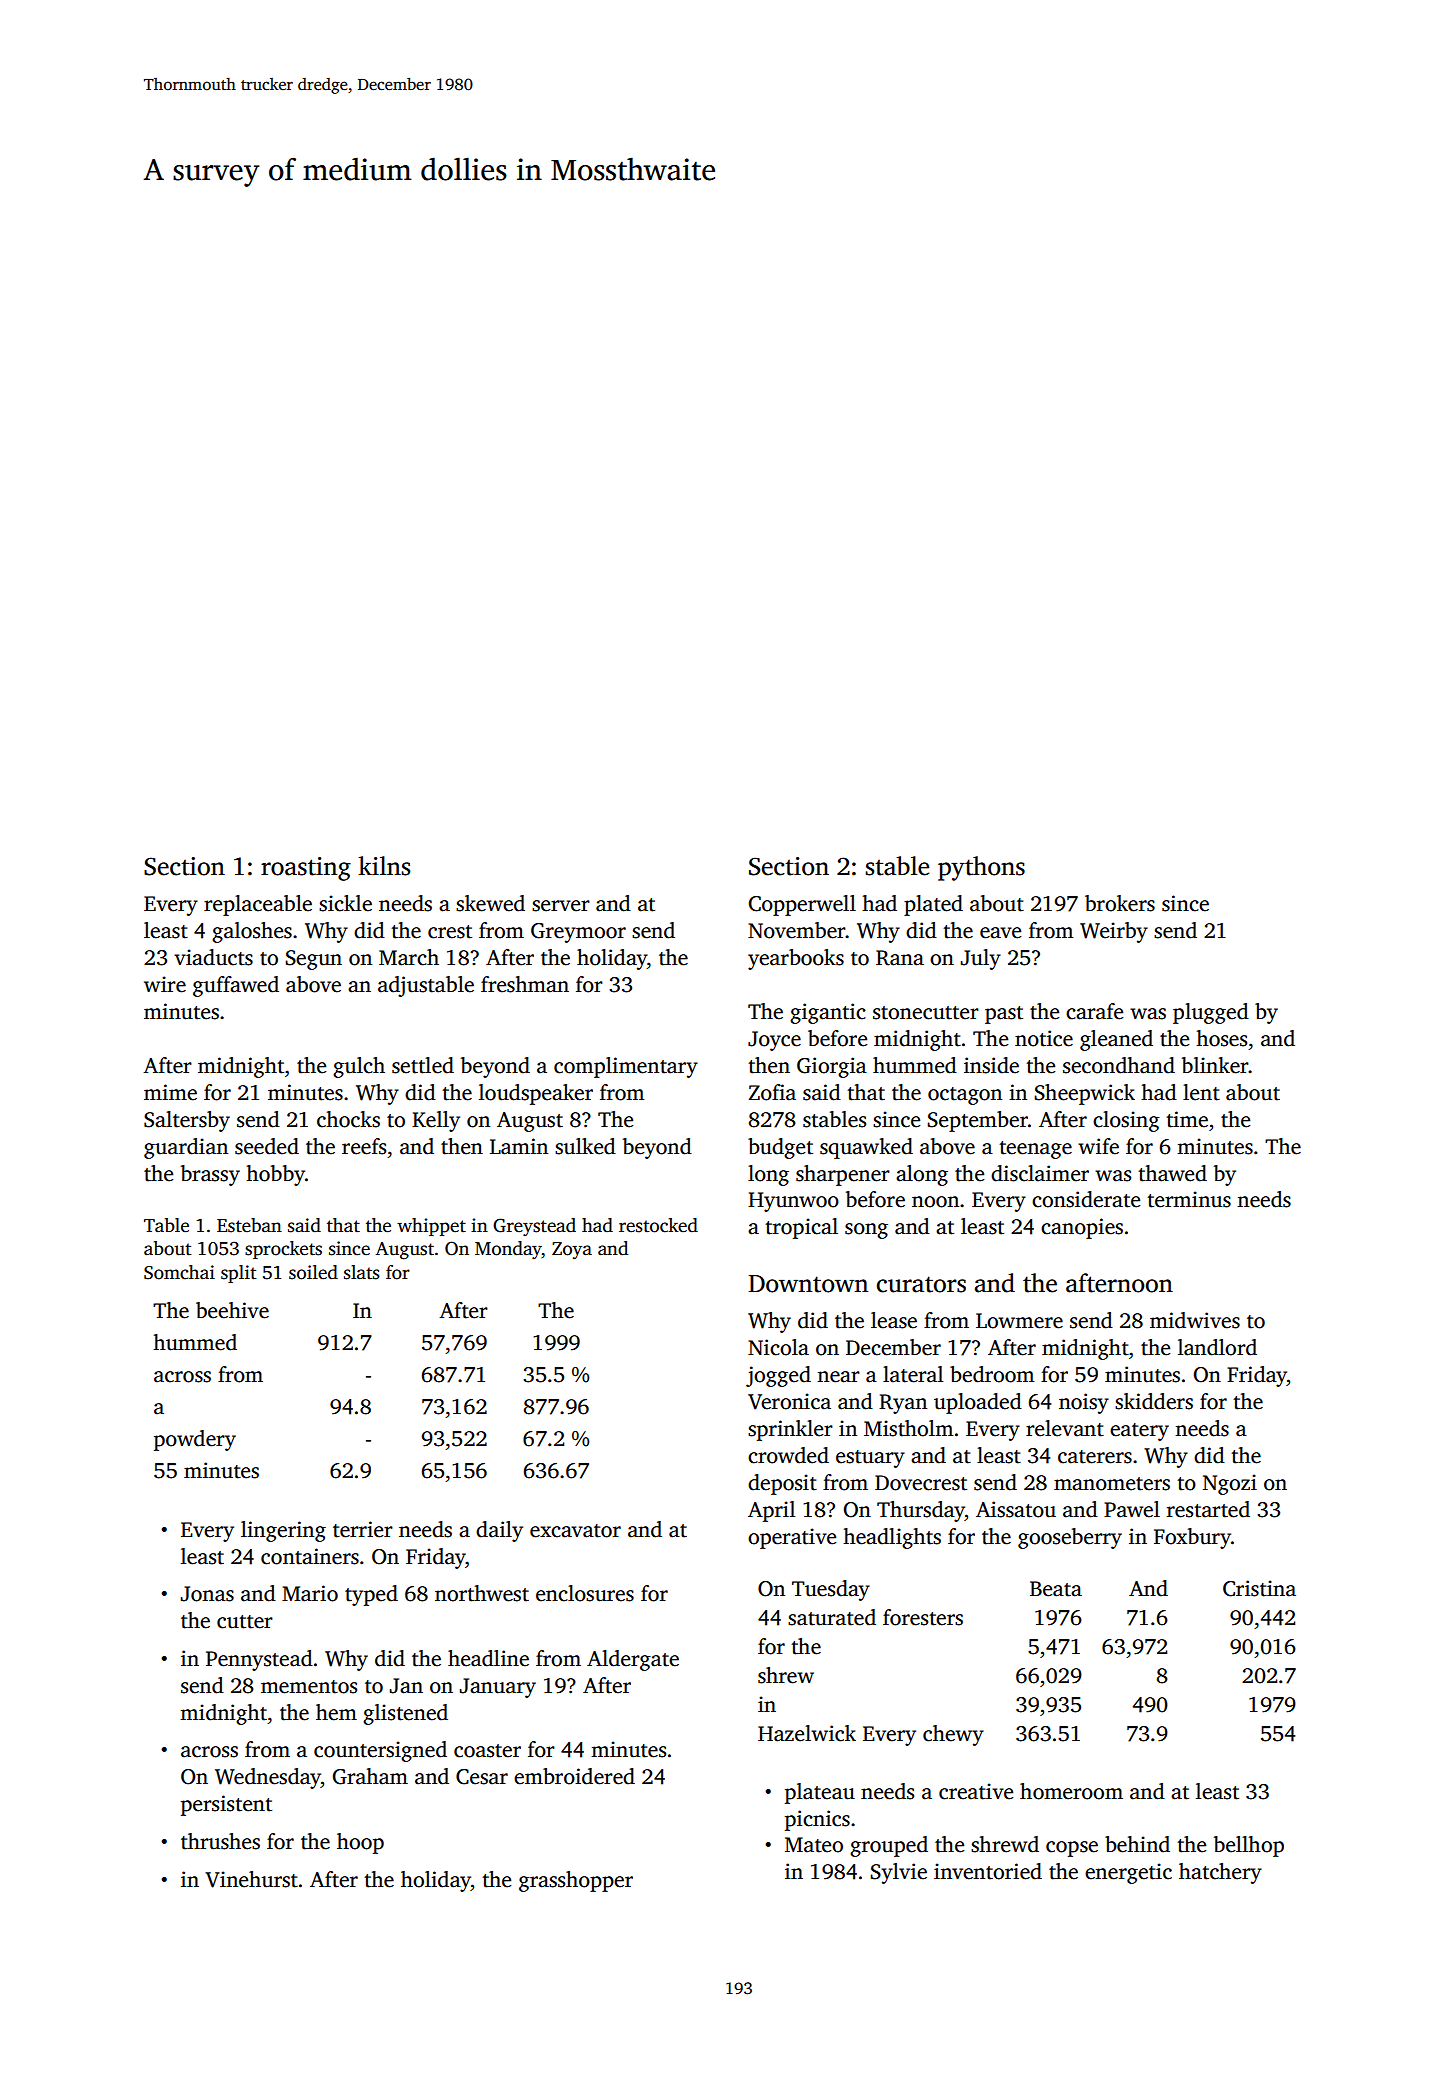  I want to click on caterers, so click(1095, 1457).
